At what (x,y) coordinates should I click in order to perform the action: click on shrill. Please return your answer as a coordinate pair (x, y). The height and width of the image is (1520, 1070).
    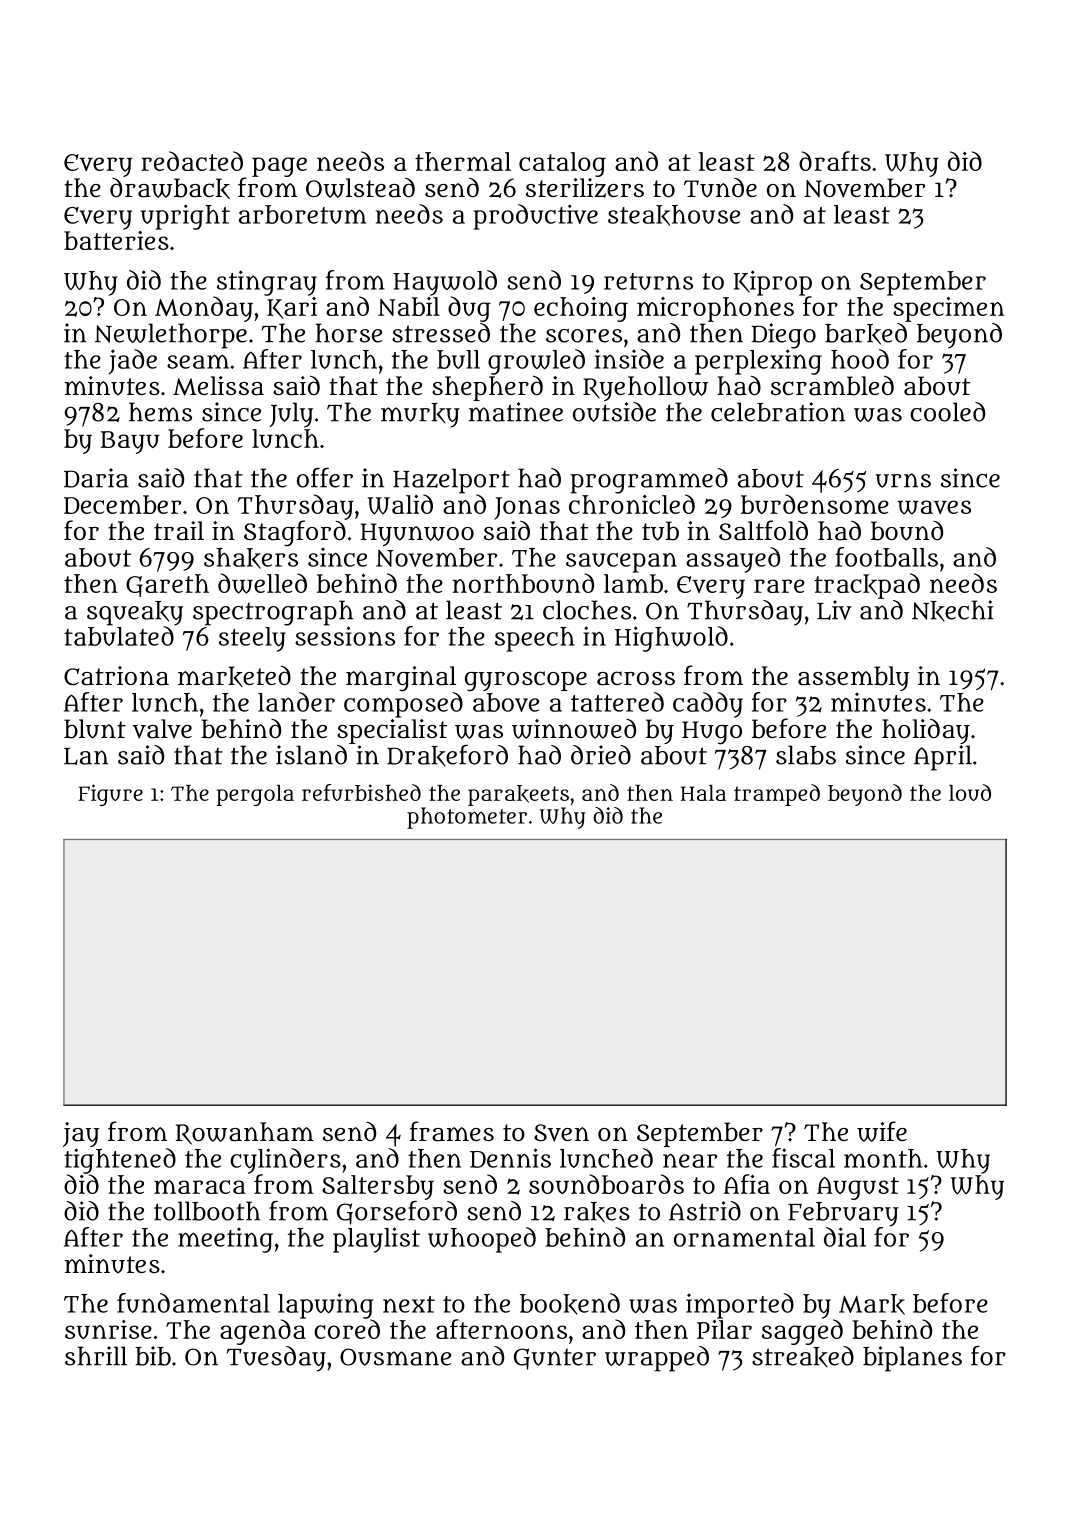
    Looking at the image, I should click on (96, 1356).
